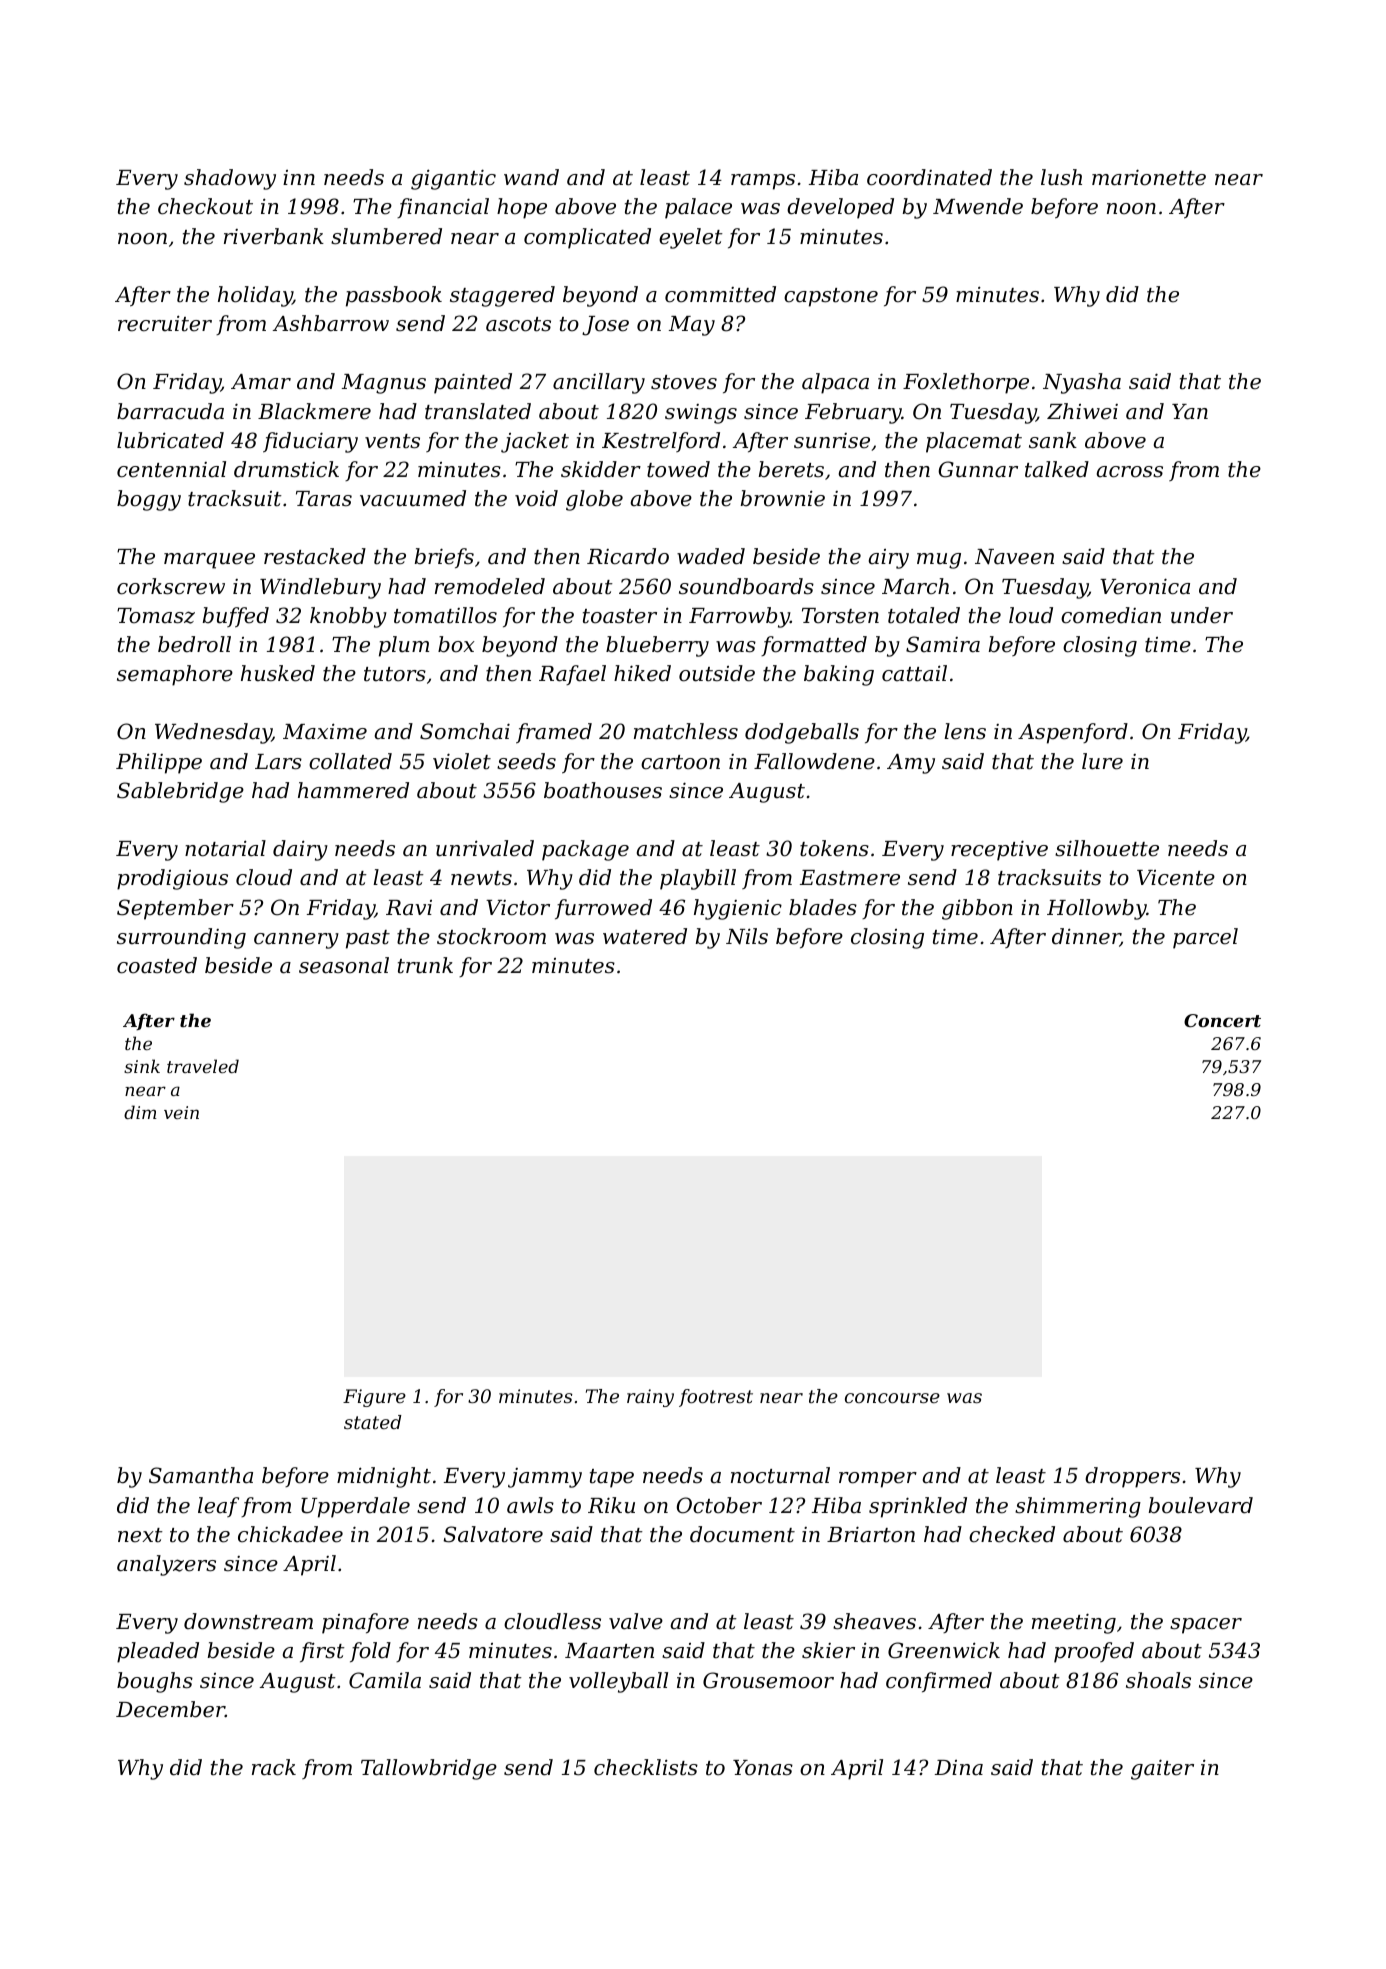  Describe the element at coordinates (429, 1769) in the screenshot. I see `Tallowbridge` at that location.
